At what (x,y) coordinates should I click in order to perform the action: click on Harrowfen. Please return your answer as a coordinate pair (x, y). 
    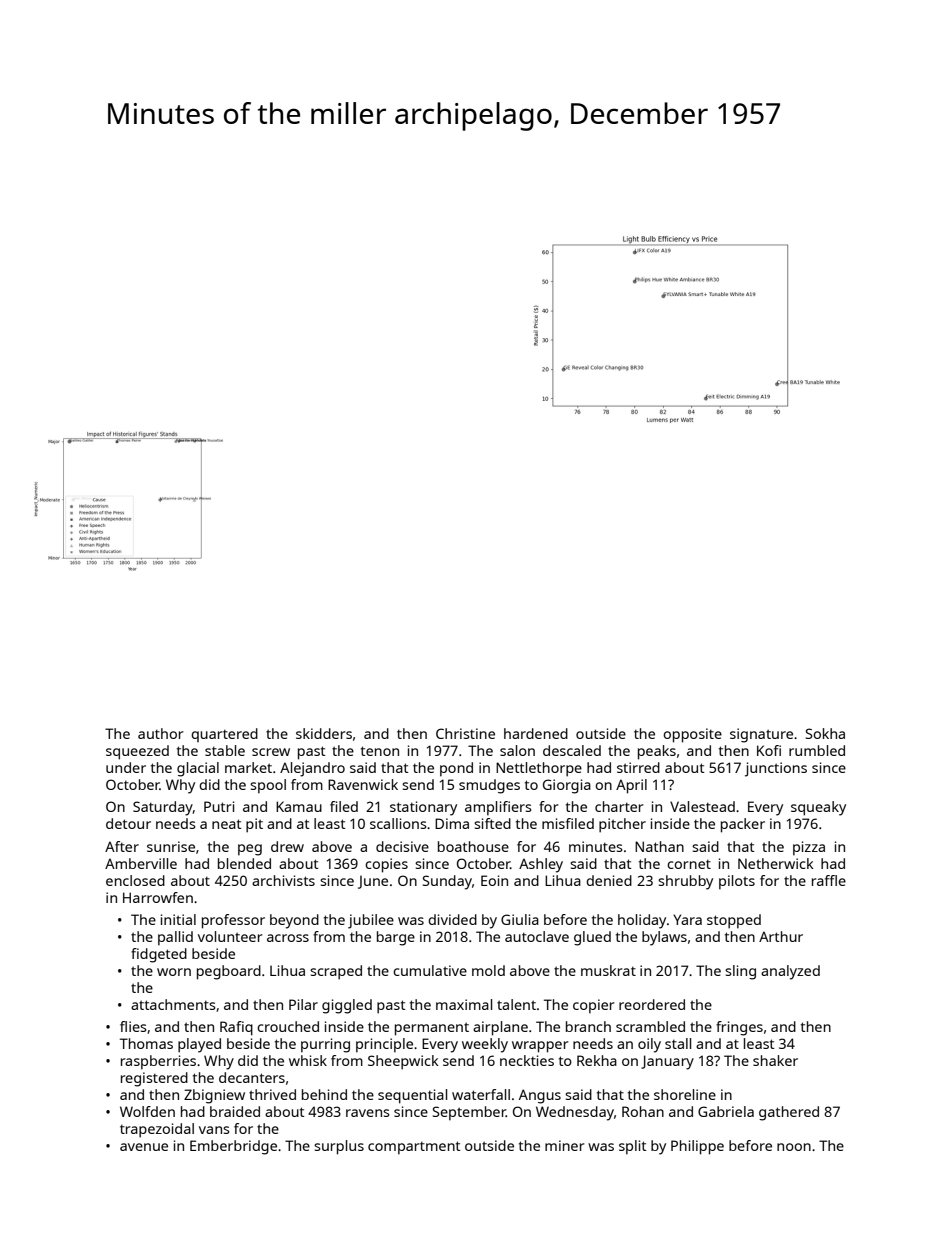
    Looking at the image, I should click on (158, 897).
